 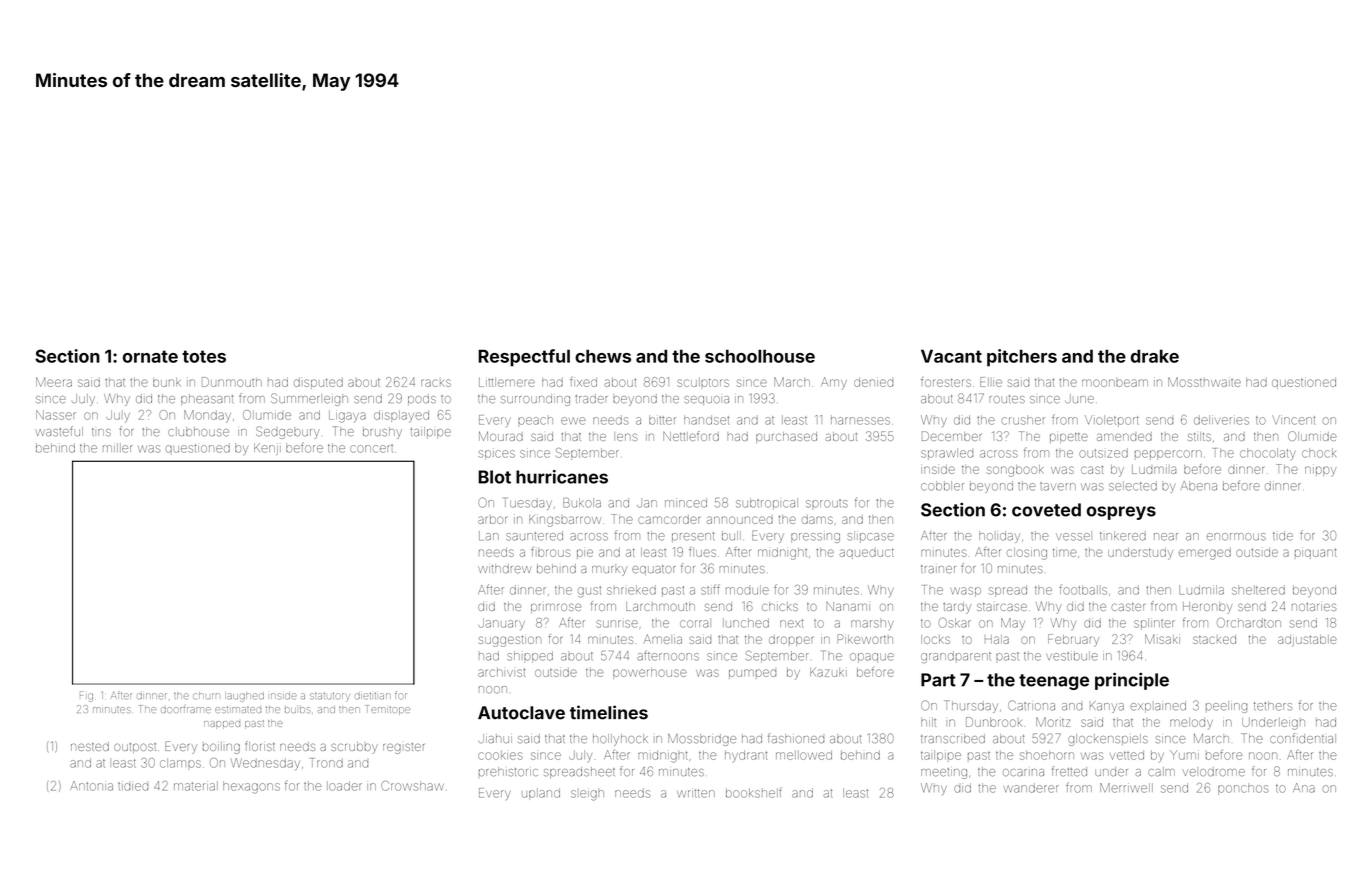 What do you see at coordinates (204, 356) in the screenshot?
I see `totes` at bounding box center [204, 356].
